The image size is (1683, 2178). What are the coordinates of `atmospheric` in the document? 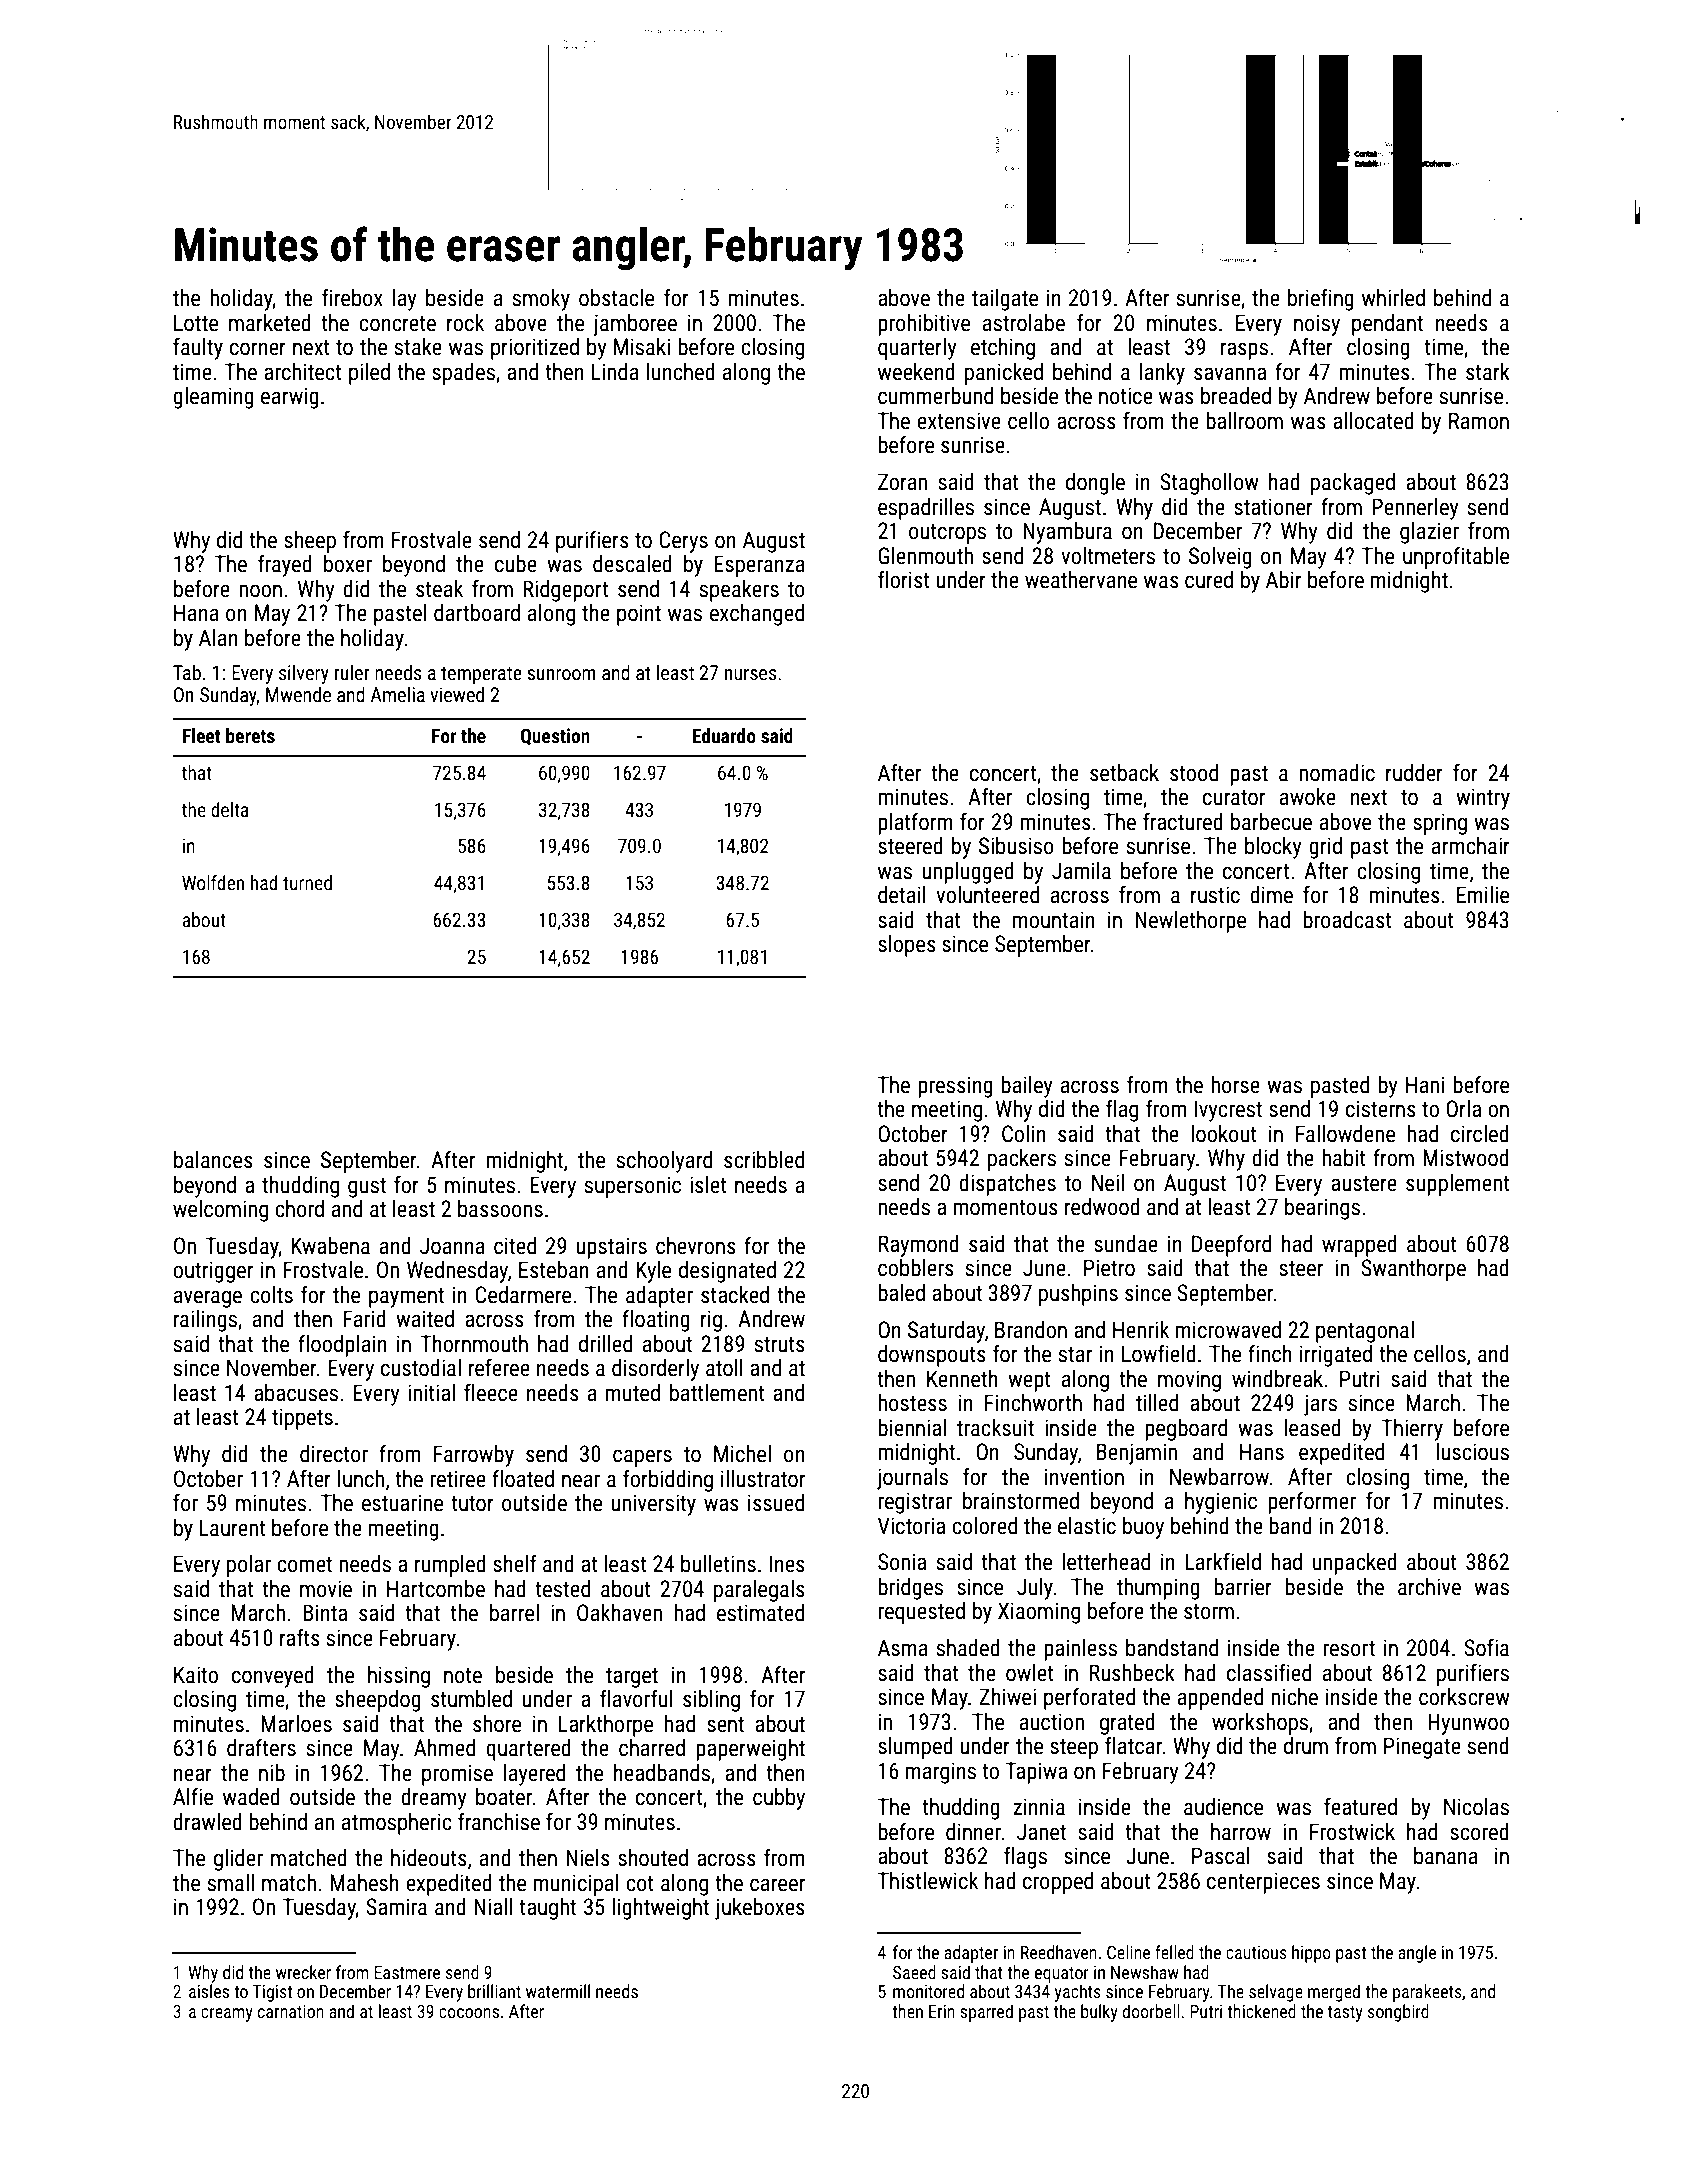 It's located at (397, 1824).
